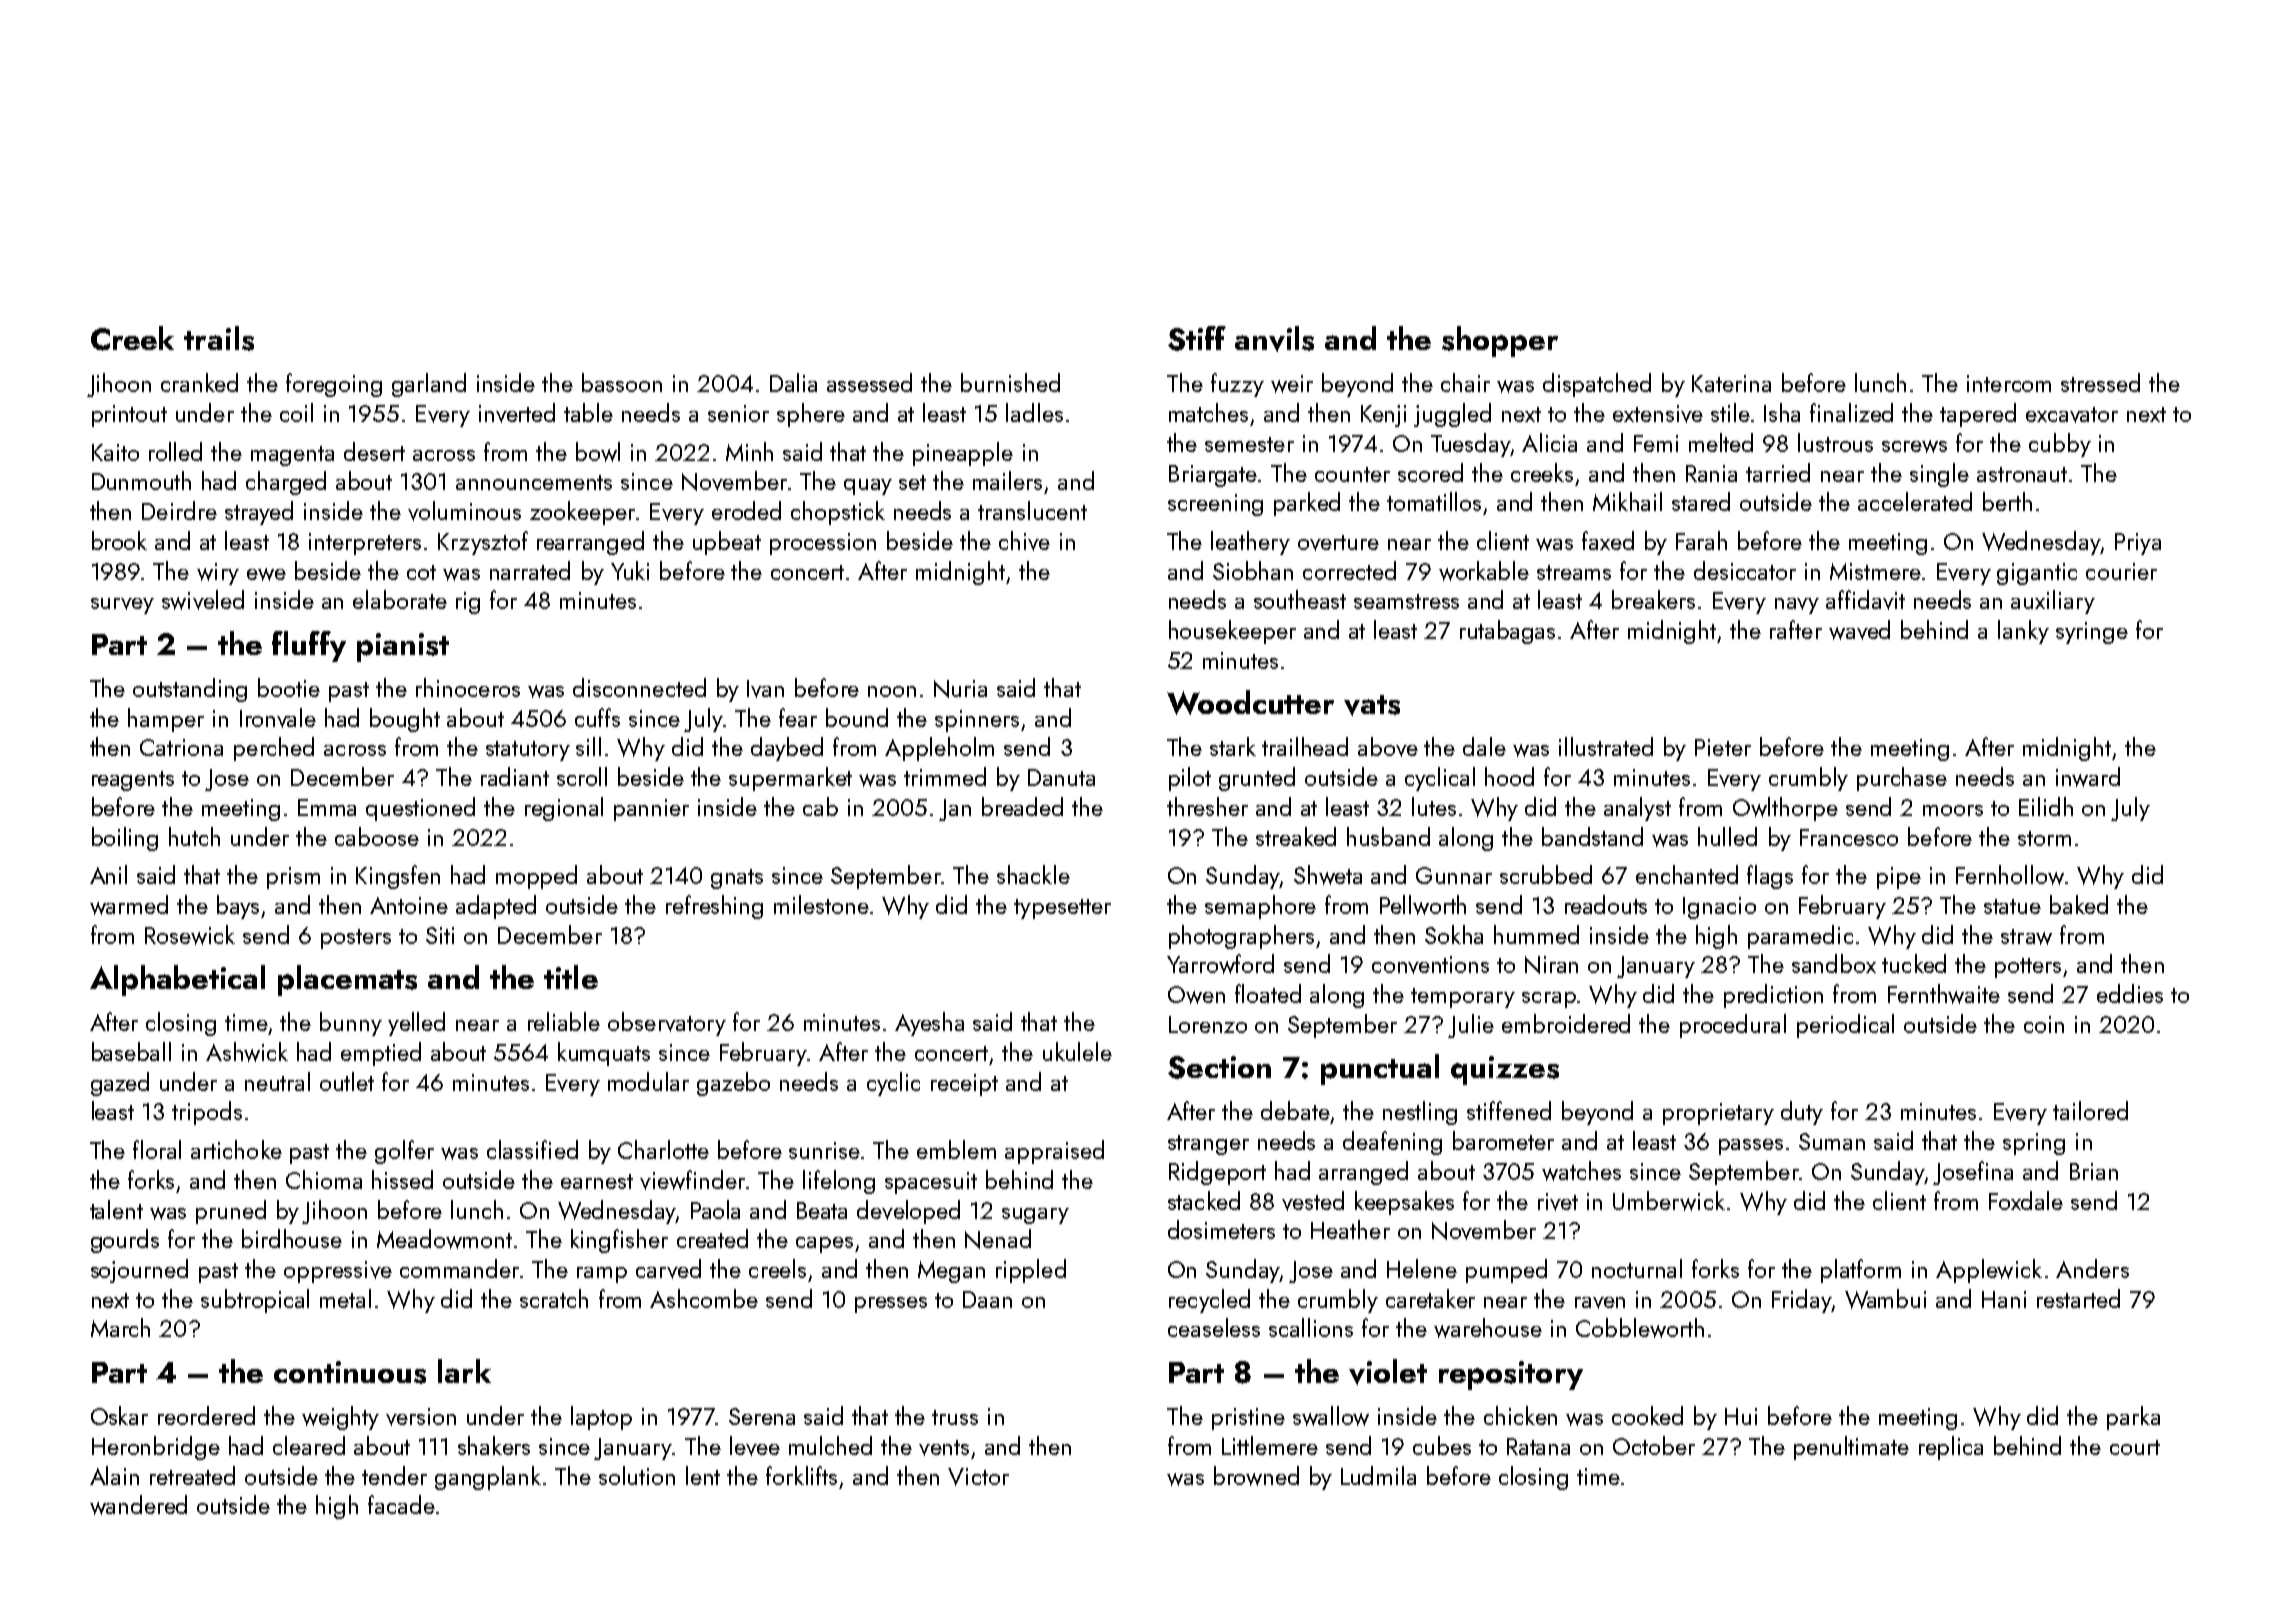  I want to click on pristine, so click(1248, 1419).
